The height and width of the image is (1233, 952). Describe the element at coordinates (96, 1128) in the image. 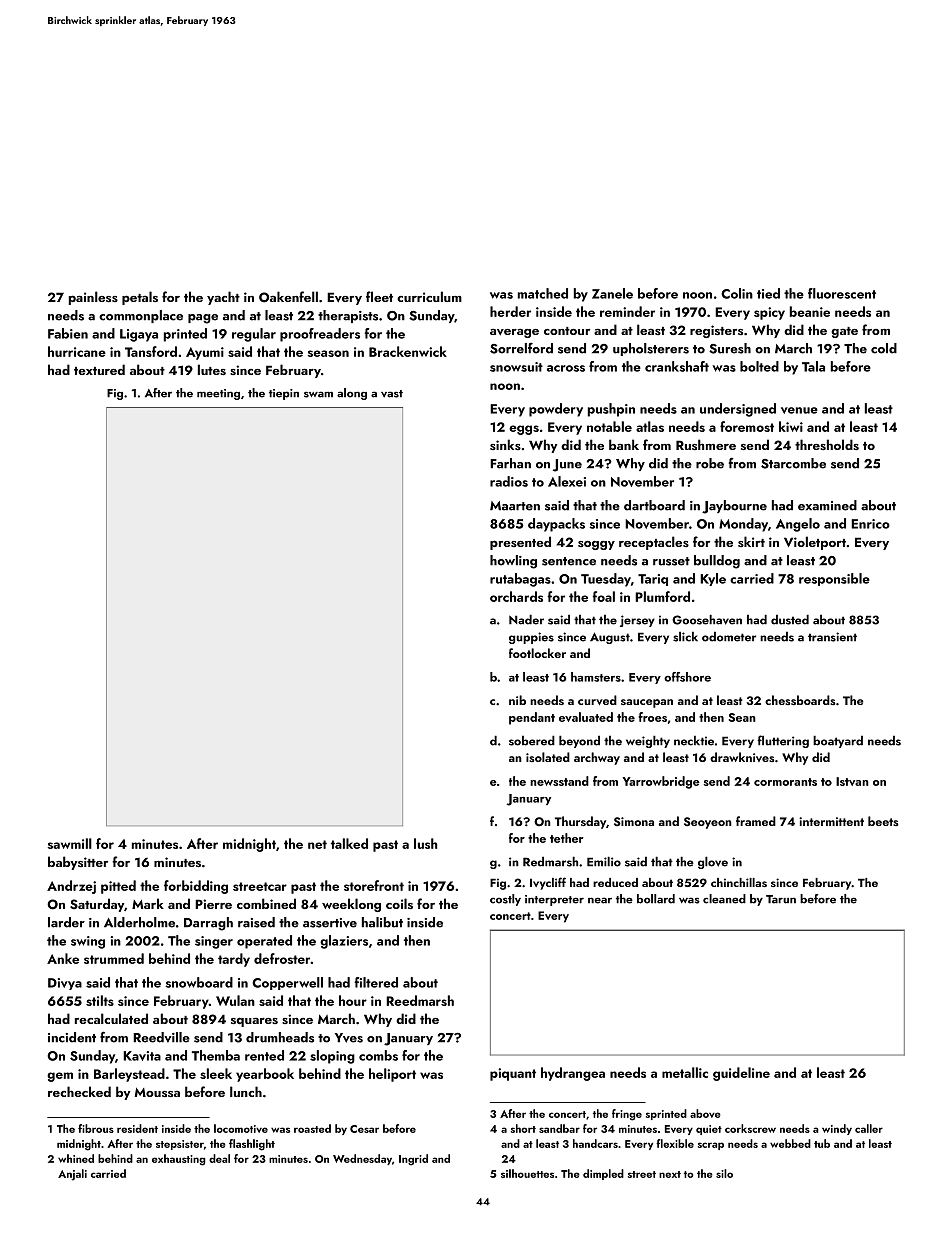

I see `fibrous` at that location.
